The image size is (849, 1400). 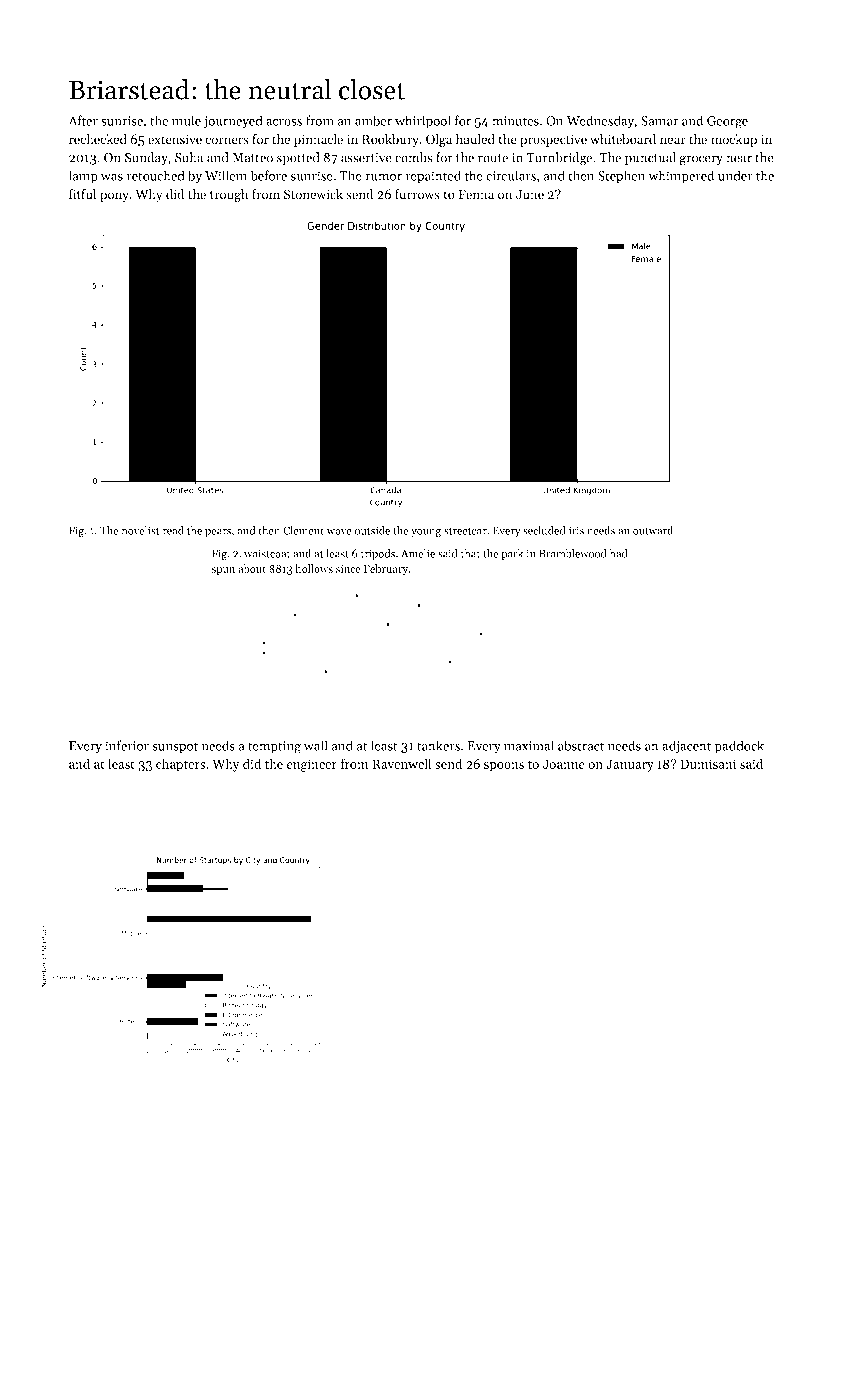 What do you see at coordinates (233, 122) in the screenshot?
I see `journeyed` at bounding box center [233, 122].
